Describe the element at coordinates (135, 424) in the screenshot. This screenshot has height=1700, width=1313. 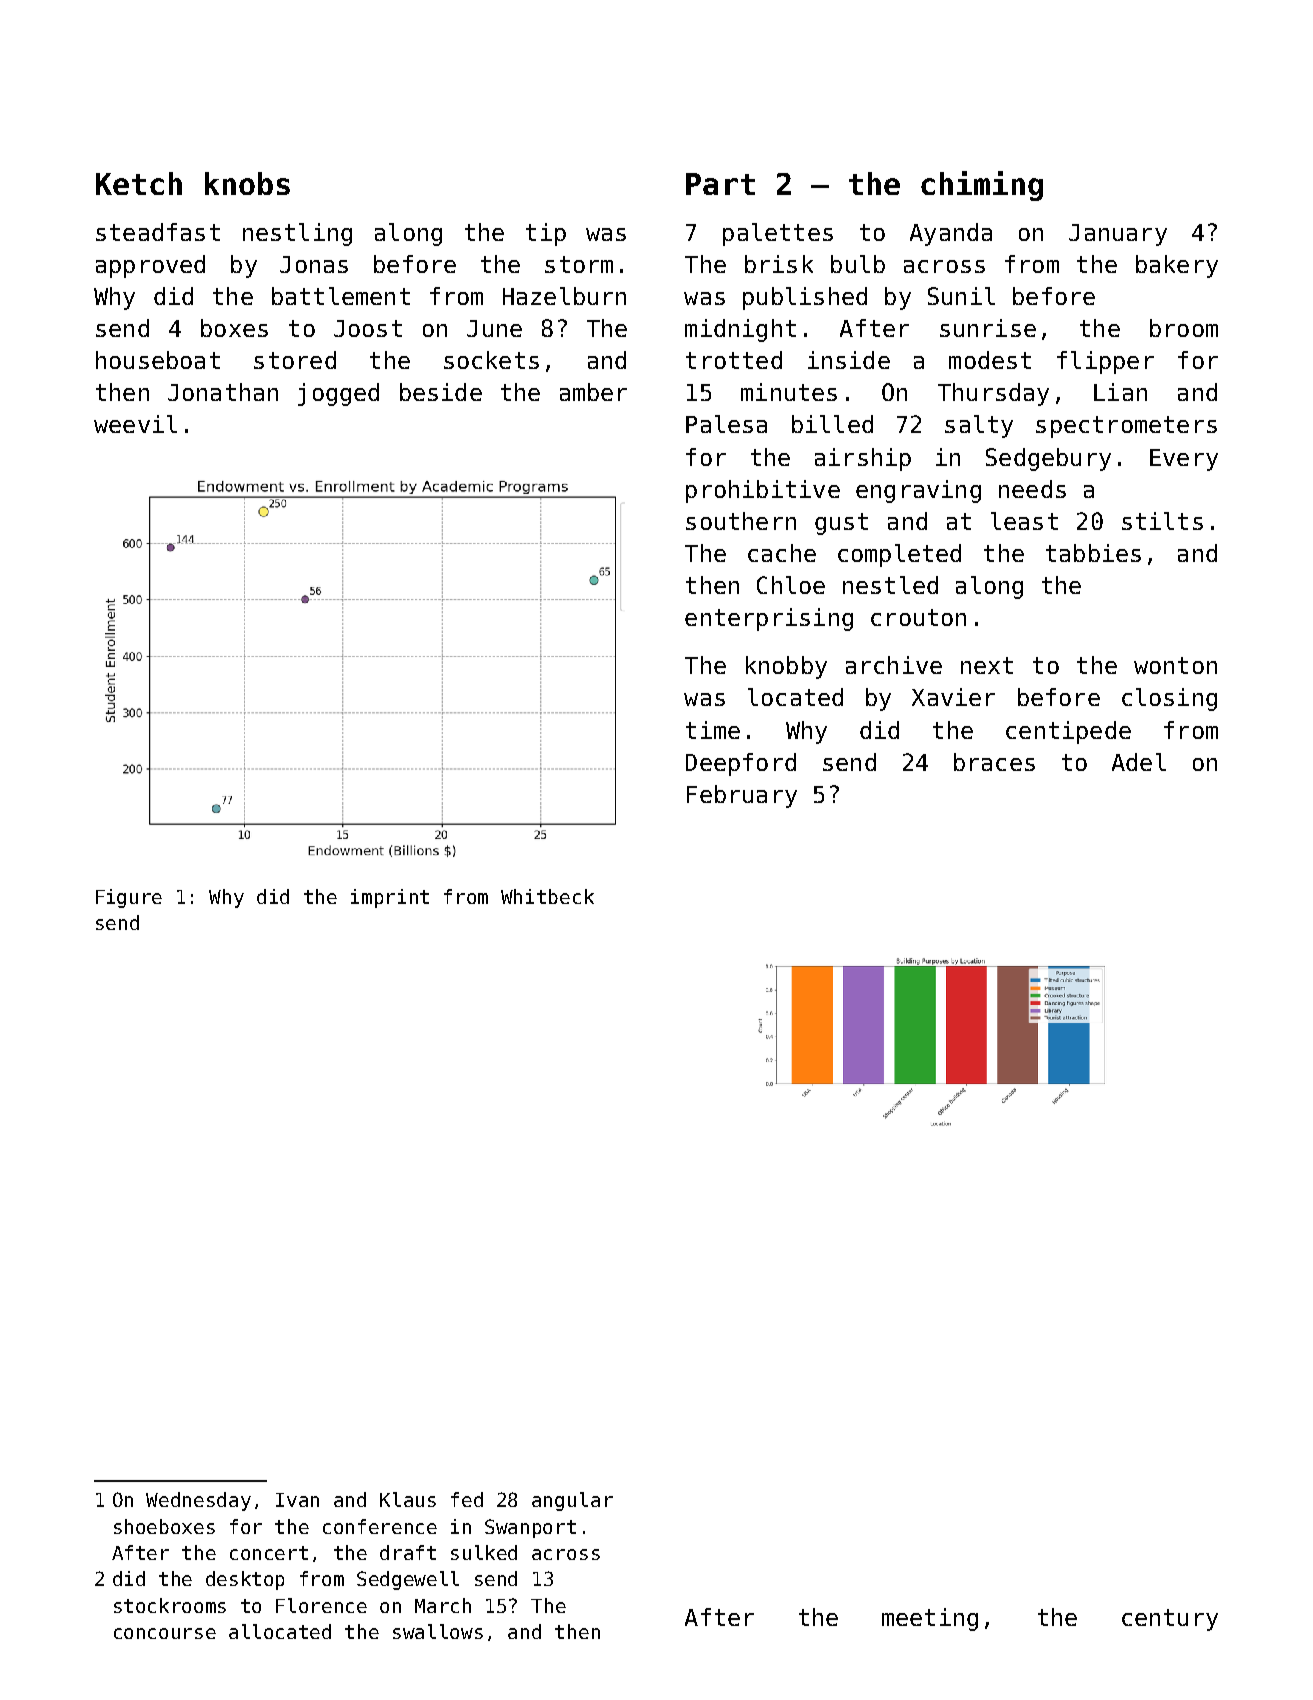
I see `weevil` at that location.
